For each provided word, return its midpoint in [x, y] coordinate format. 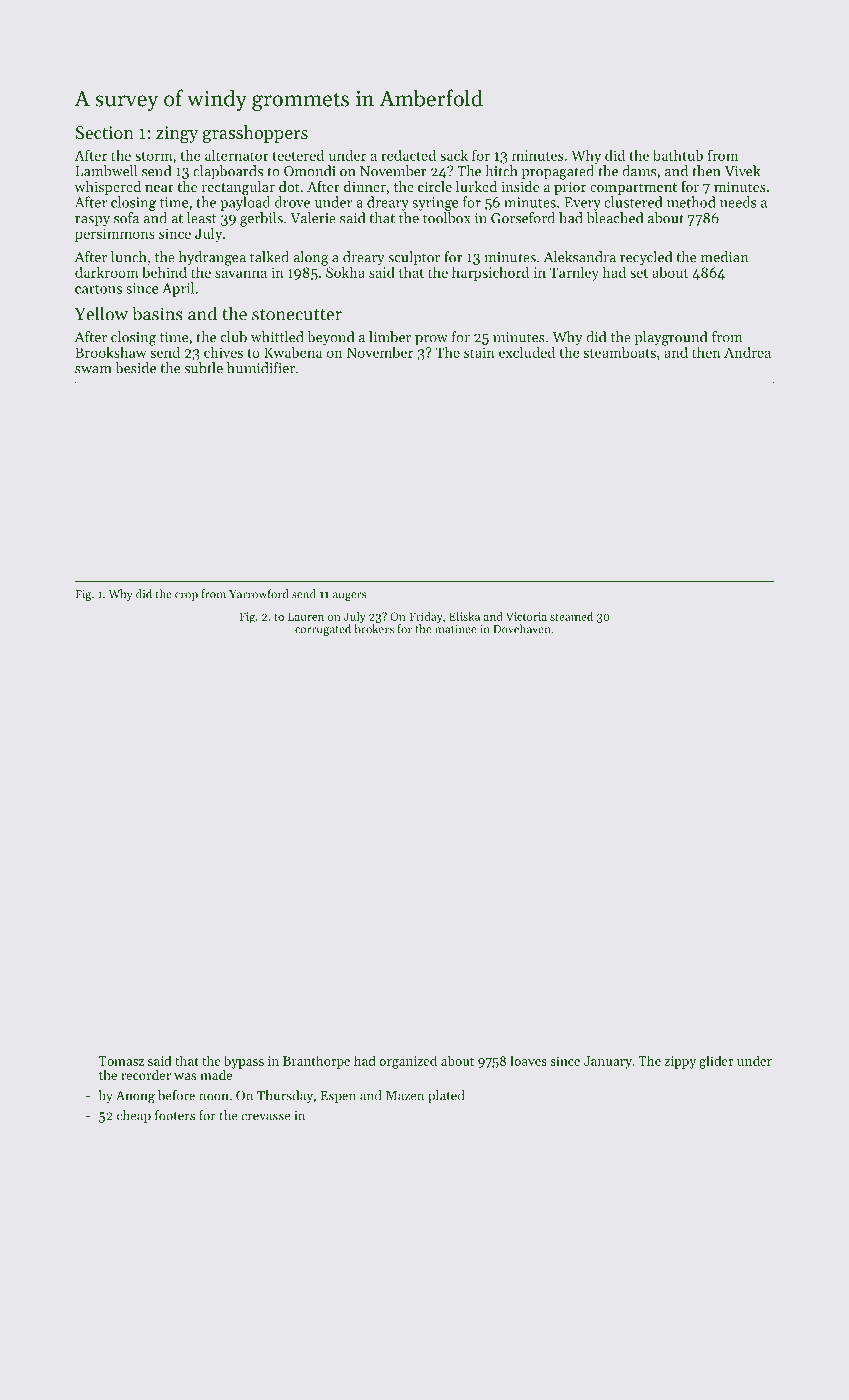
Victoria [526, 616]
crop [186, 596]
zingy [177, 134]
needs [738, 202]
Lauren [306, 616]
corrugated [323, 630]
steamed [571, 616]
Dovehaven [521, 629]
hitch [501, 171]
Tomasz [121, 1061]
